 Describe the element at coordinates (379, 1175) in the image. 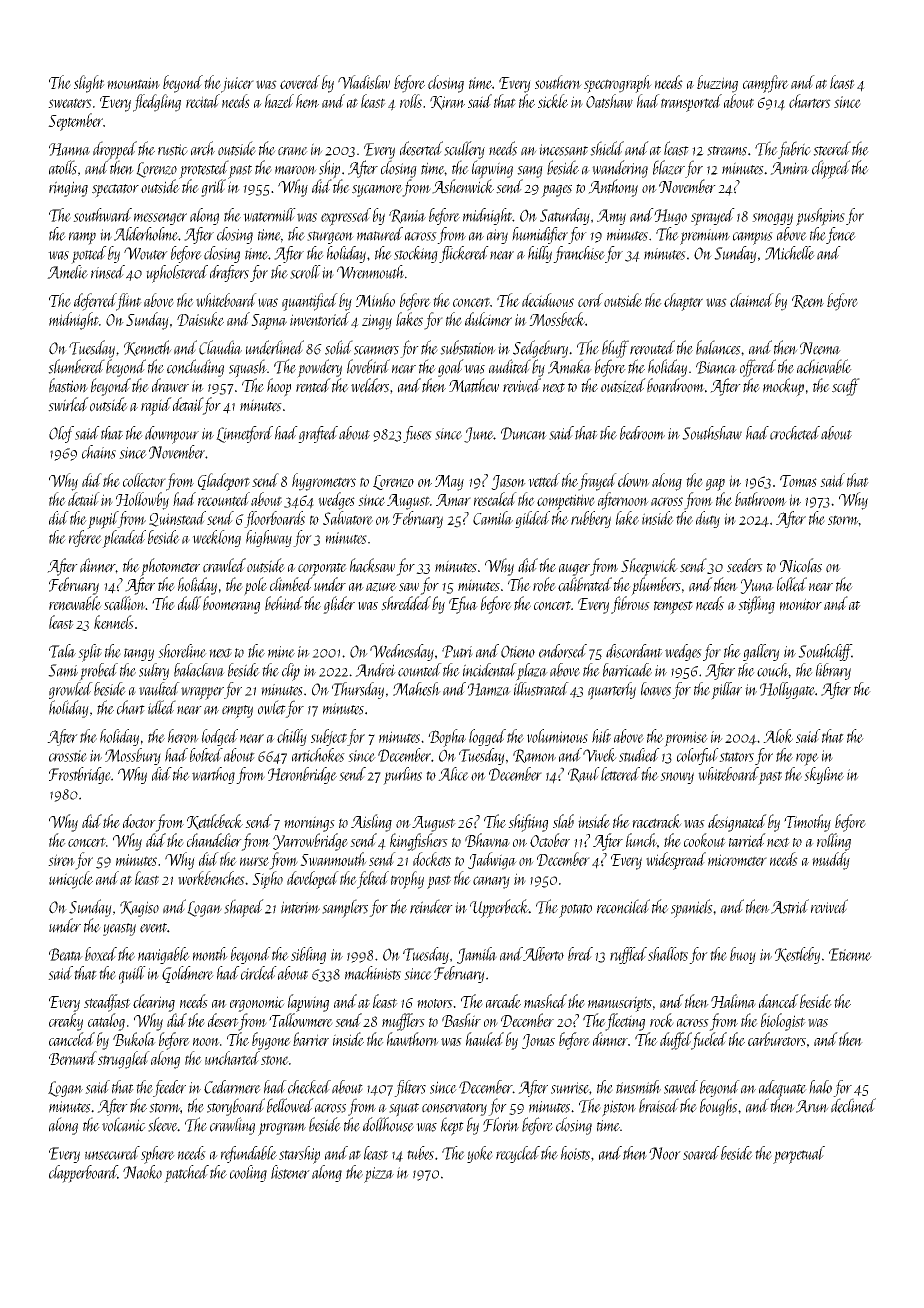

I see `pizza` at that location.
